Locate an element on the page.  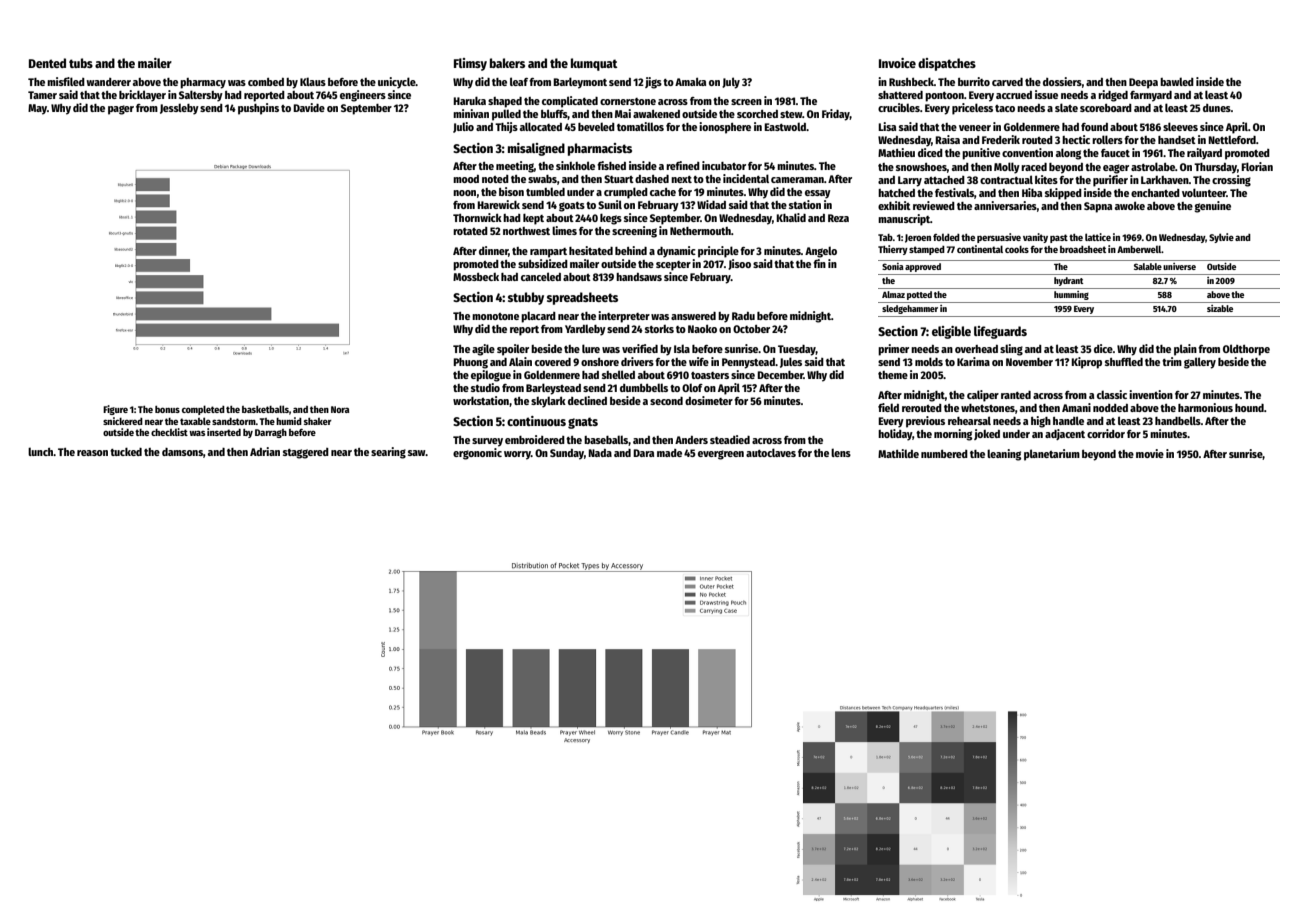
dispatches is located at coordinates (947, 64).
